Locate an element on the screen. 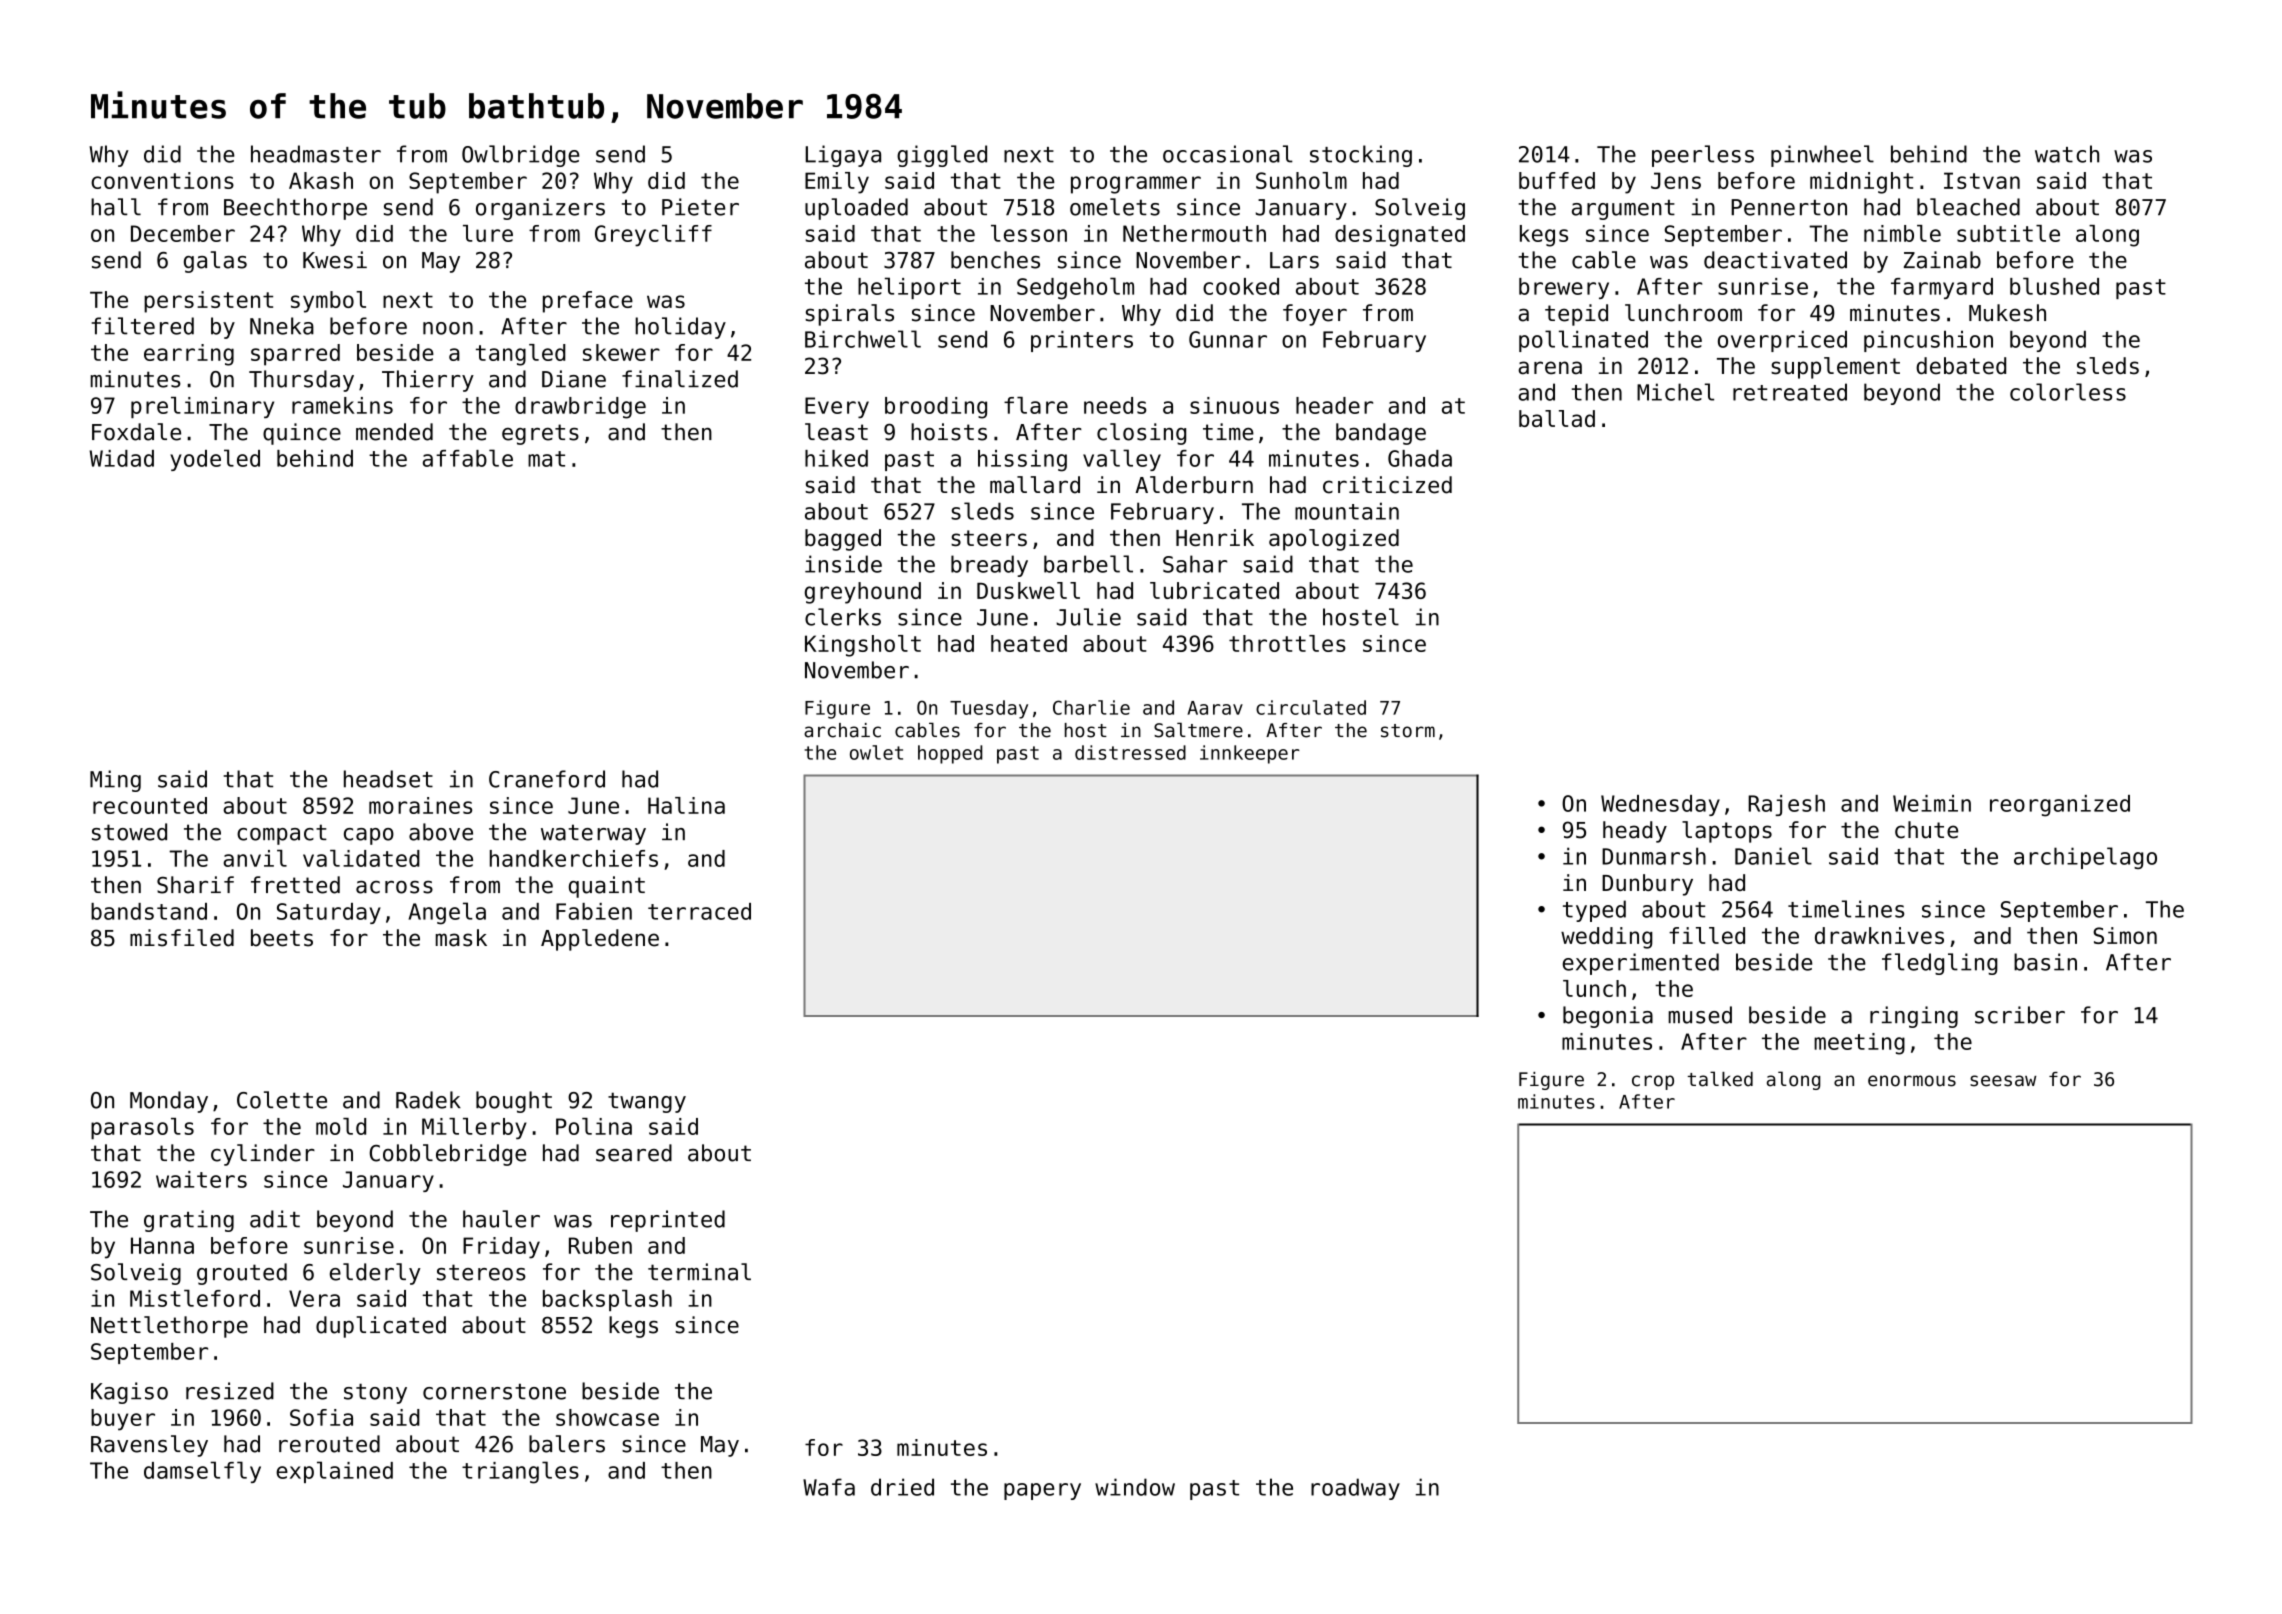 Image resolution: width=2282 pixels, height=1614 pixels. distressed is located at coordinates (1130, 752).
